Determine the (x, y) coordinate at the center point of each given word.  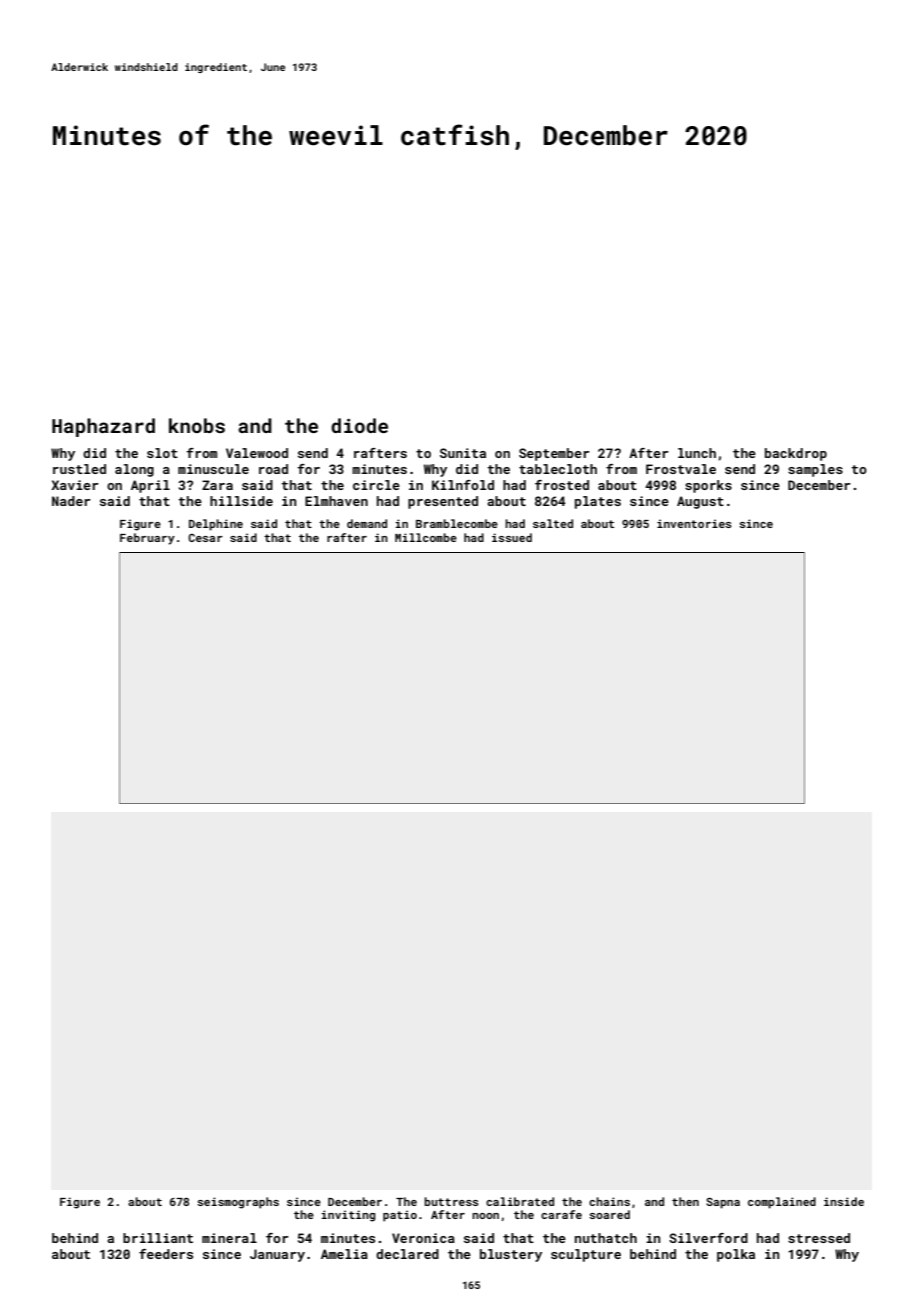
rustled (79, 469)
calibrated (520, 1201)
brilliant (158, 1238)
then (685, 1201)
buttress (451, 1201)
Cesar (205, 538)
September (554, 454)
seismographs (238, 1203)
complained (782, 1203)
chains (609, 1201)
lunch (697, 453)
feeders (166, 1254)
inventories (694, 523)
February (147, 539)
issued (512, 537)
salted (553, 523)
